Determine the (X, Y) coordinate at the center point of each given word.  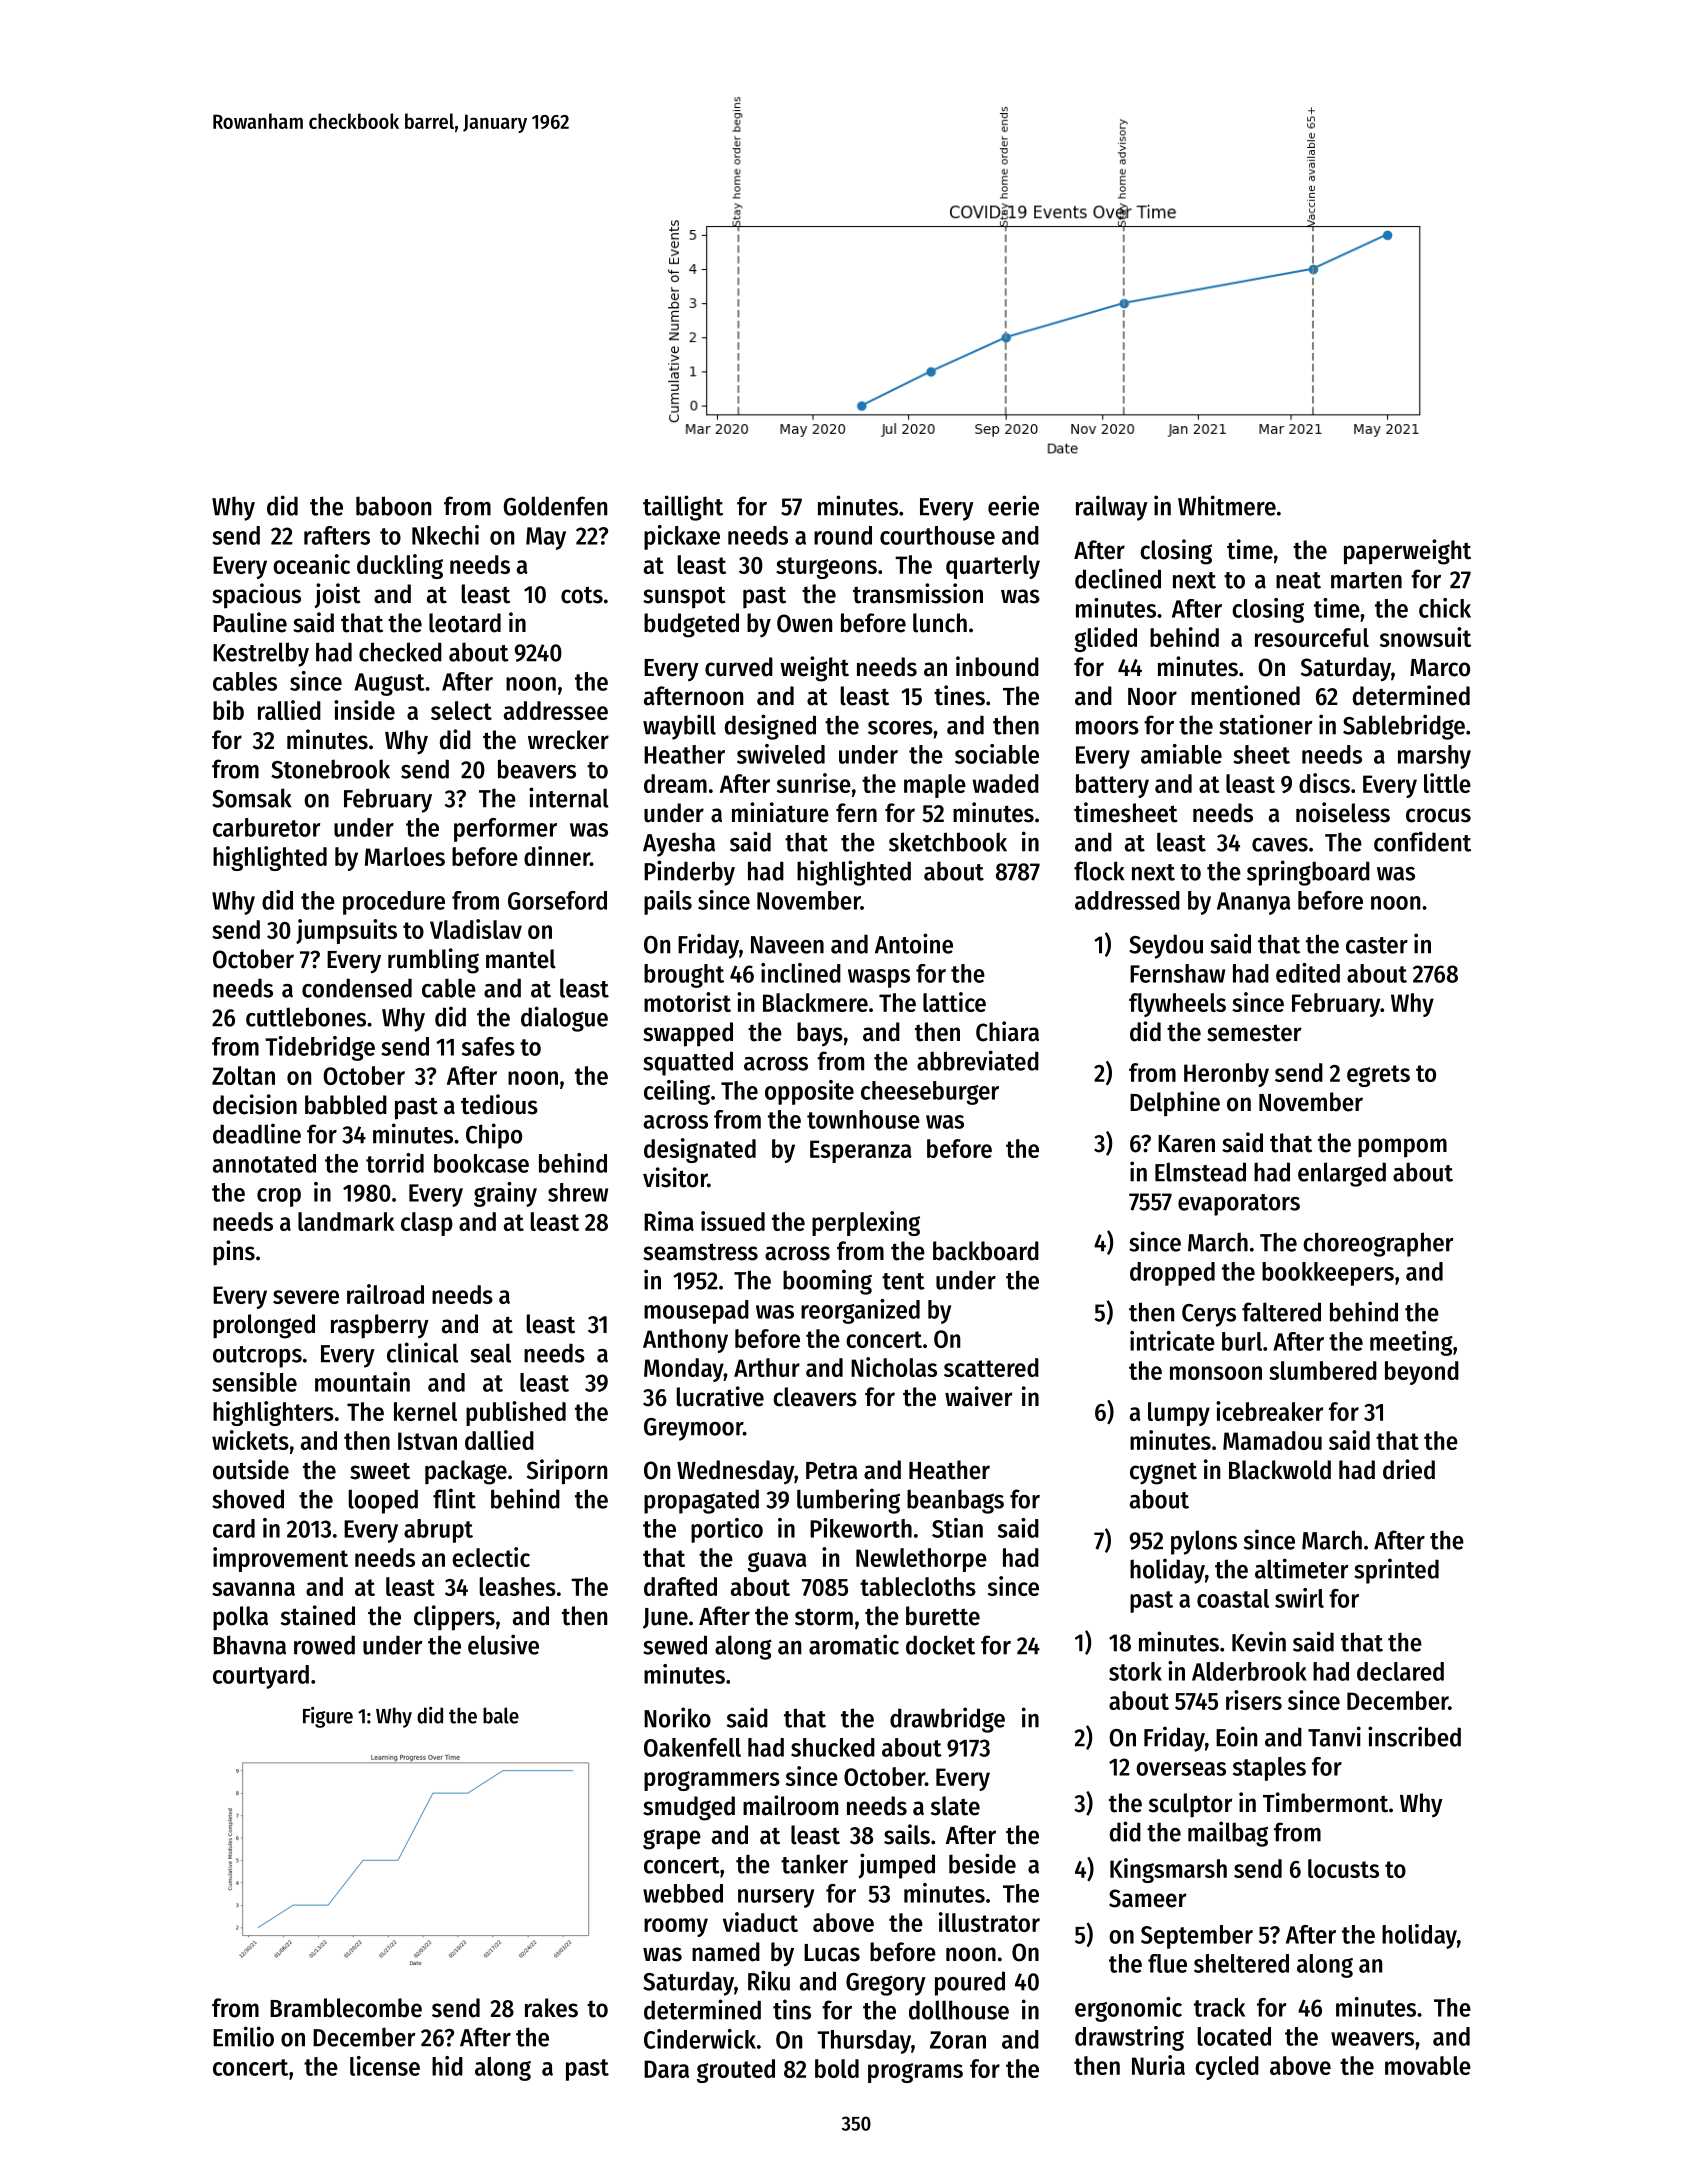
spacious (256, 596)
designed (770, 727)
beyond (1422, 1373)
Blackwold (1280, 1470)
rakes (551, 2008)
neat (1298, 580)
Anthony (685, 1341)
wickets (250, 1440)
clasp (427, 1224)
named (726, 1952)
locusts (1343, 1868)
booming (827, 1282)
